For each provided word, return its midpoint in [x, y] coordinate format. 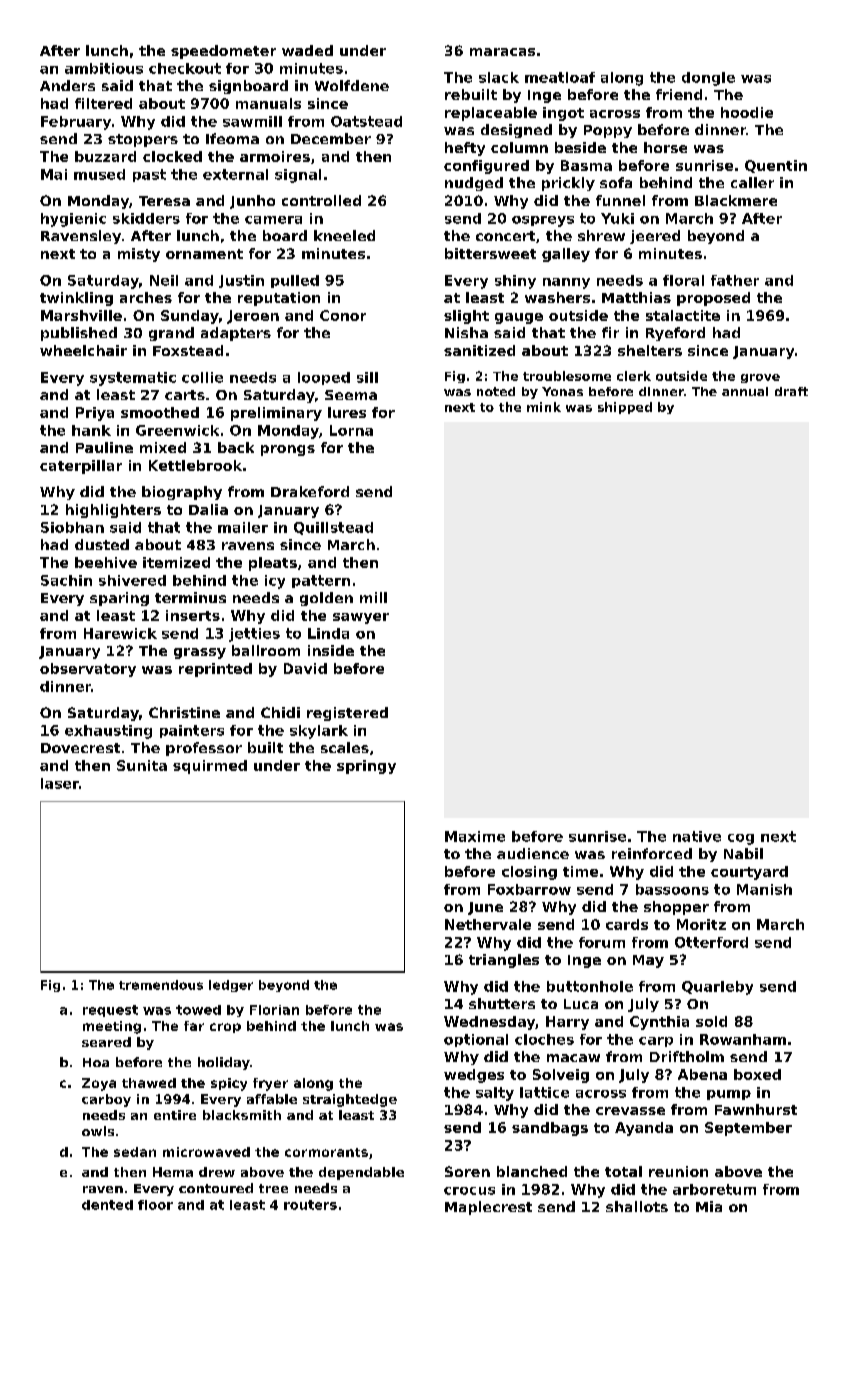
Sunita [142, 765]
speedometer [223, 52]
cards [627, 924]
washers [557, 297]
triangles [504, 961]
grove [760, 378]
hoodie [747, 112]
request [110, 1011]
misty [139, 255]
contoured [216, 1188]
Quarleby [717, 988]
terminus [190, 597]
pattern [321, 581]
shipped [625, 408]
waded [307, 50]
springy [366, 767]
